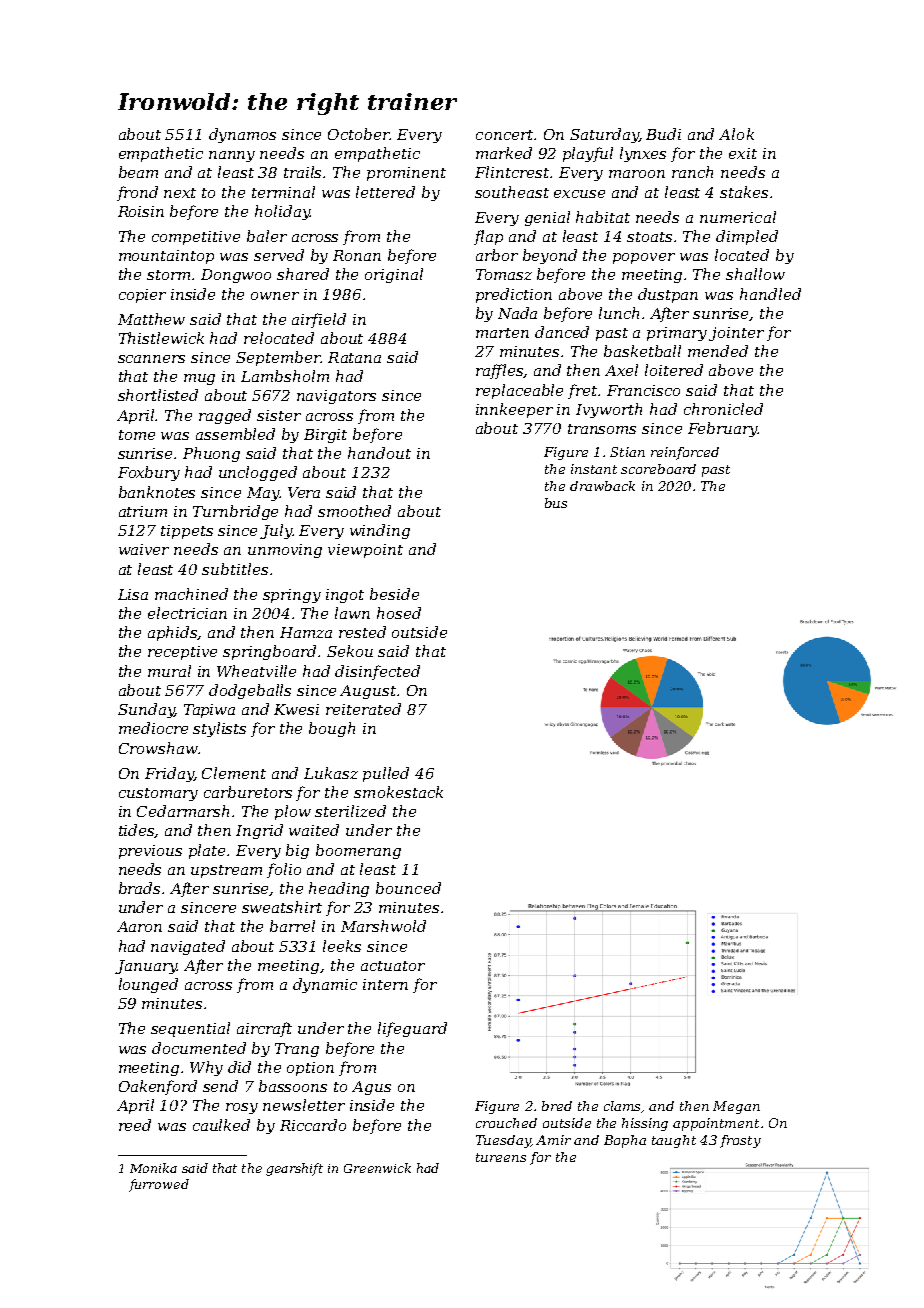 This page has height=1308, width=924. What do you see at coordinates (556, 503) in the page?
I see `bus` at bounding box center [556, 503].
